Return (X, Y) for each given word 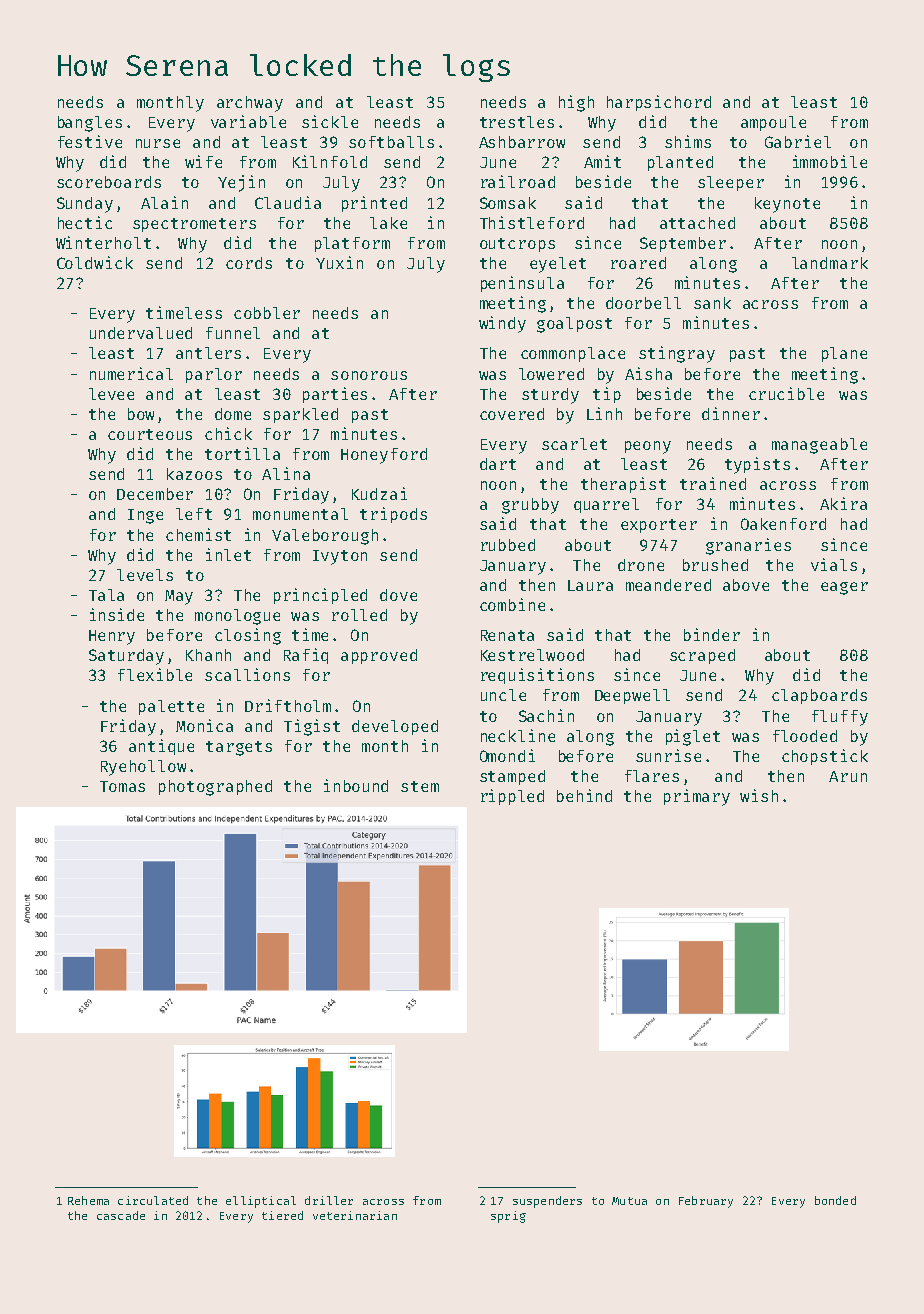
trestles (517, 122)
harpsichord (659, 103)
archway (250, 104)
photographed (215, 788)
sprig (508, 1217)
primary (697, 797)
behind (584, 795)
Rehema (88, 1200)
